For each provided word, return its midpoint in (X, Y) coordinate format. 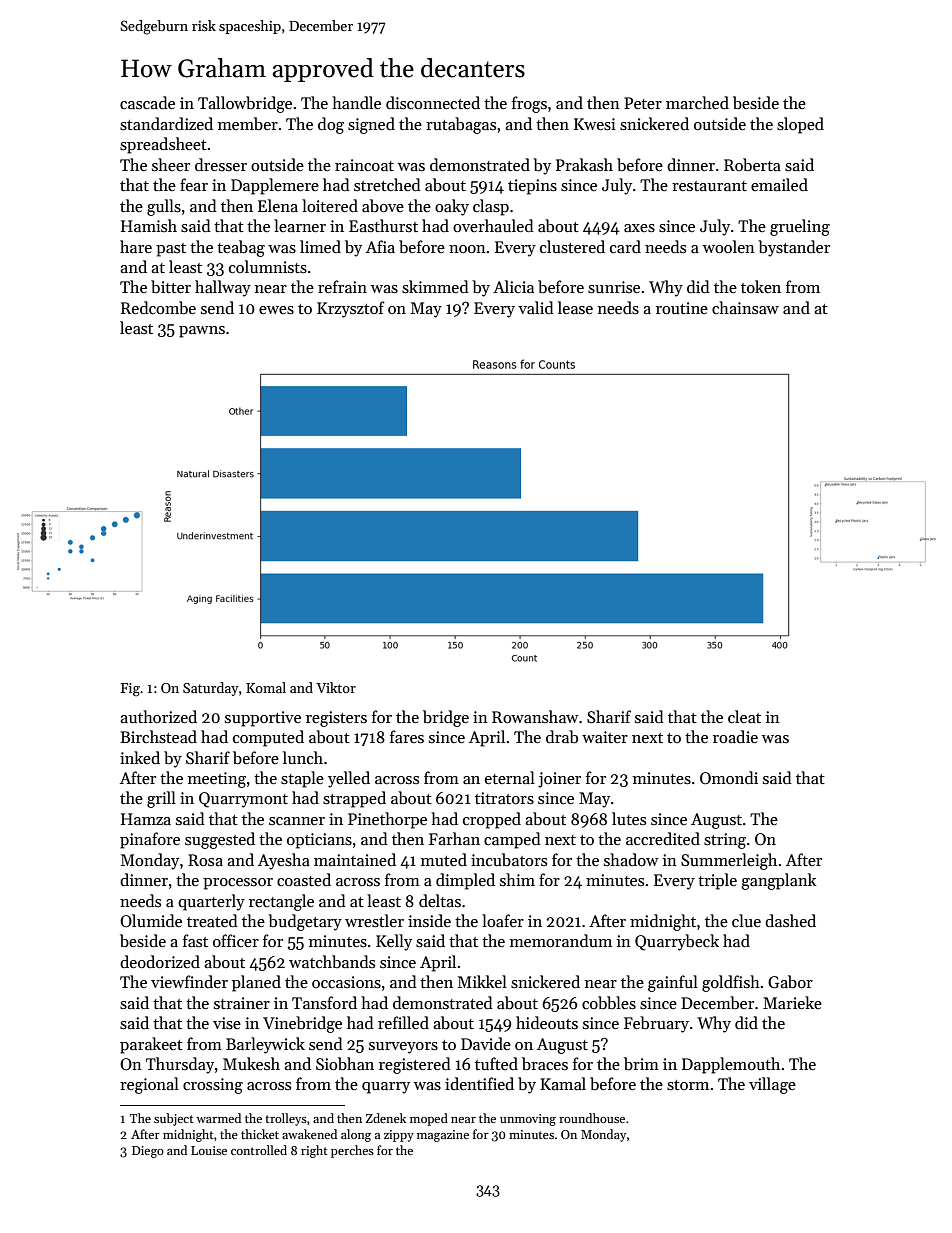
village (772, 1085)
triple (717, 881)
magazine (443, 1136)
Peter (643, 103)
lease (575, 307)
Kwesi (595, 124)
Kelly (394, 942)
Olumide (151, 920)
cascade (147, 102)
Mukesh (251, 1063)
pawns (202, 332)
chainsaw (745, 307)
